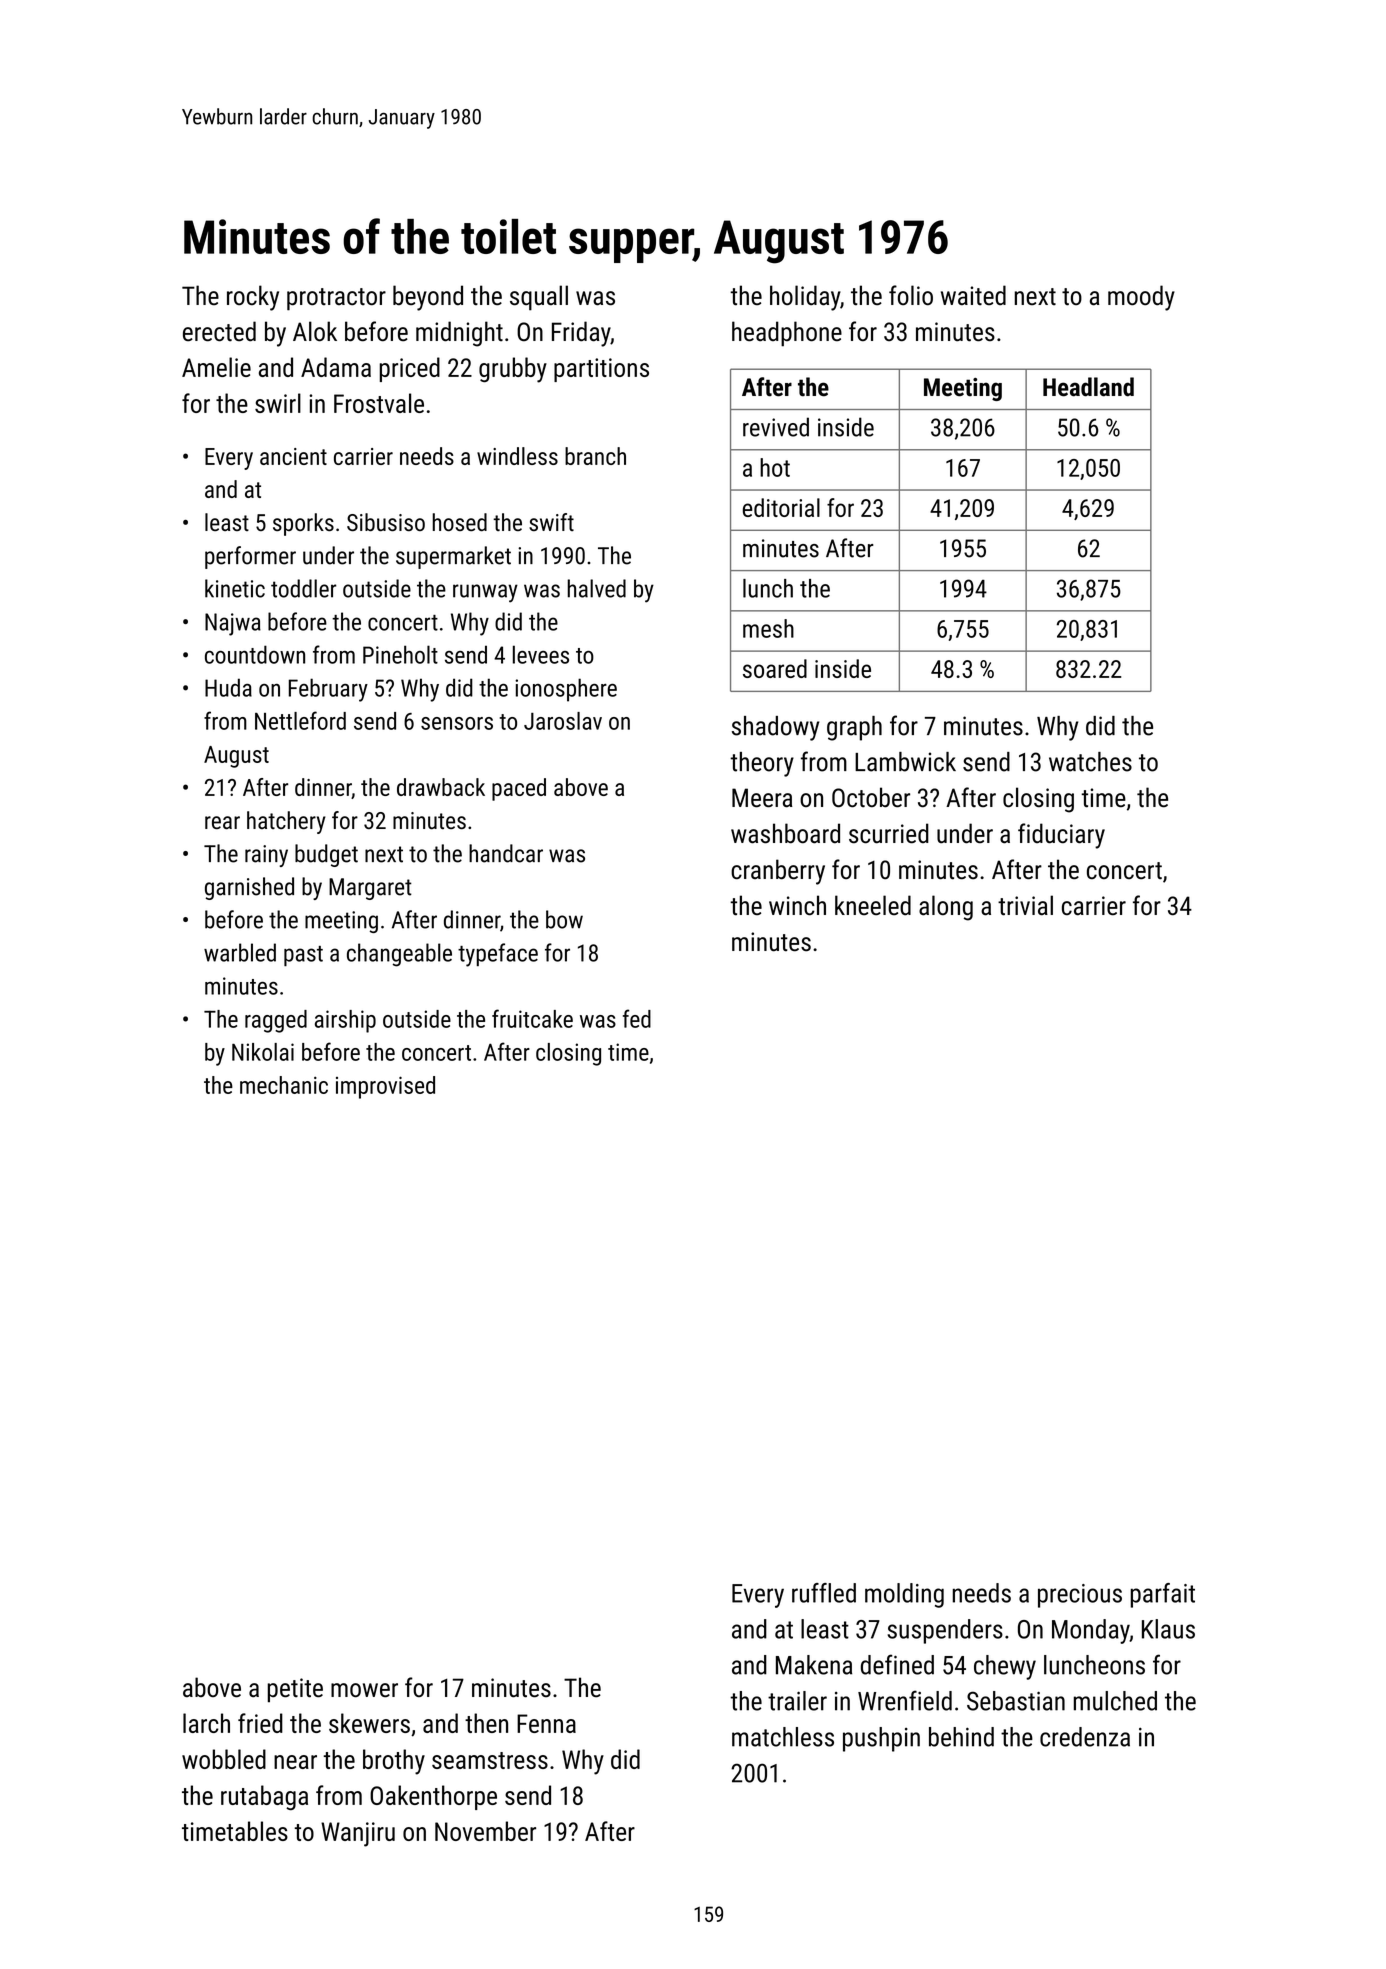  What do you see at coordinates (546, 1723) in the screenshot?
I see `Fenna` at bounding box center [546, 1723].
